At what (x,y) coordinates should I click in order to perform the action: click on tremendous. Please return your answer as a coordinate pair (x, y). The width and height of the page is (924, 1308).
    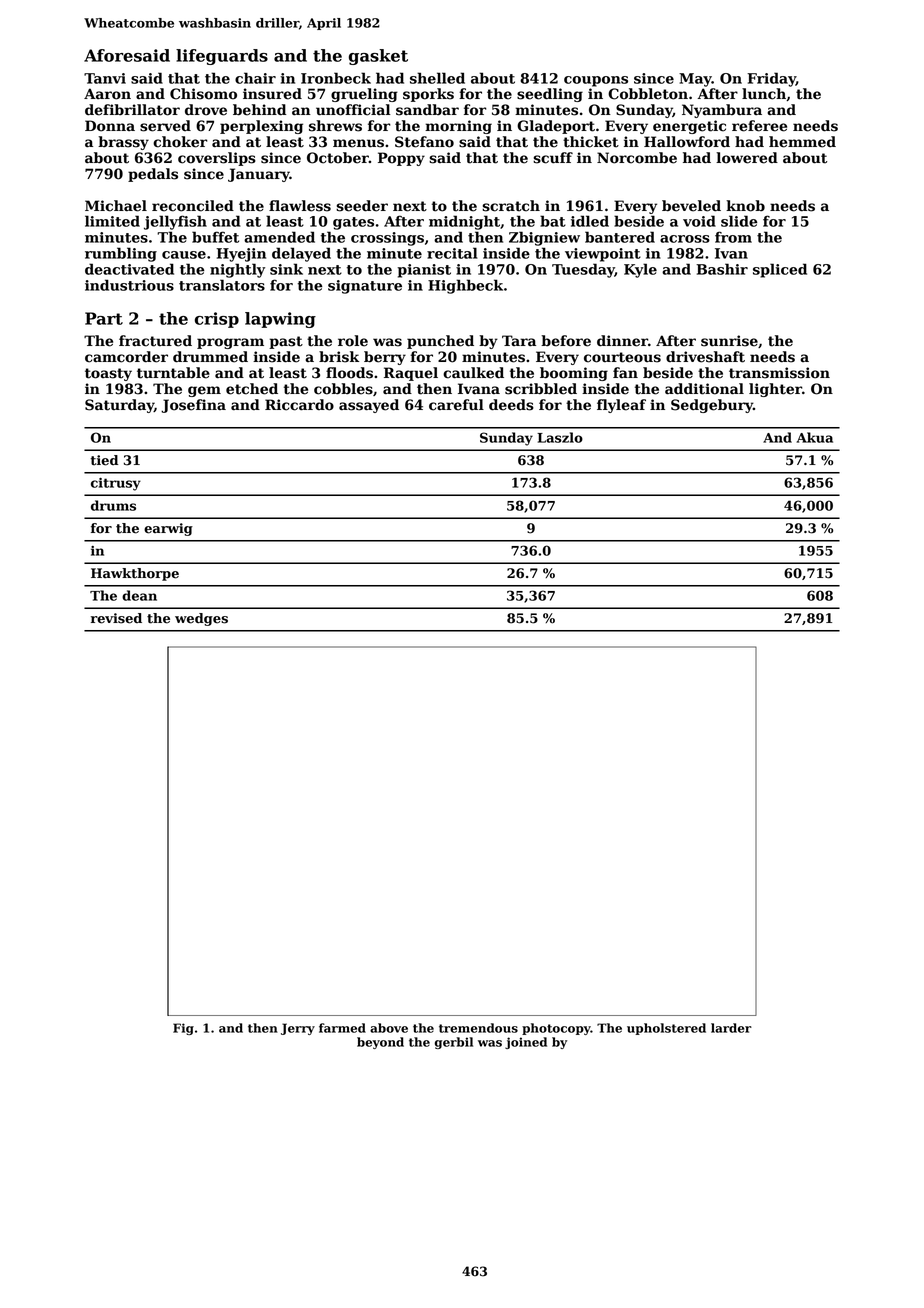
    Looking at the image, I should click on (478, 1028).
